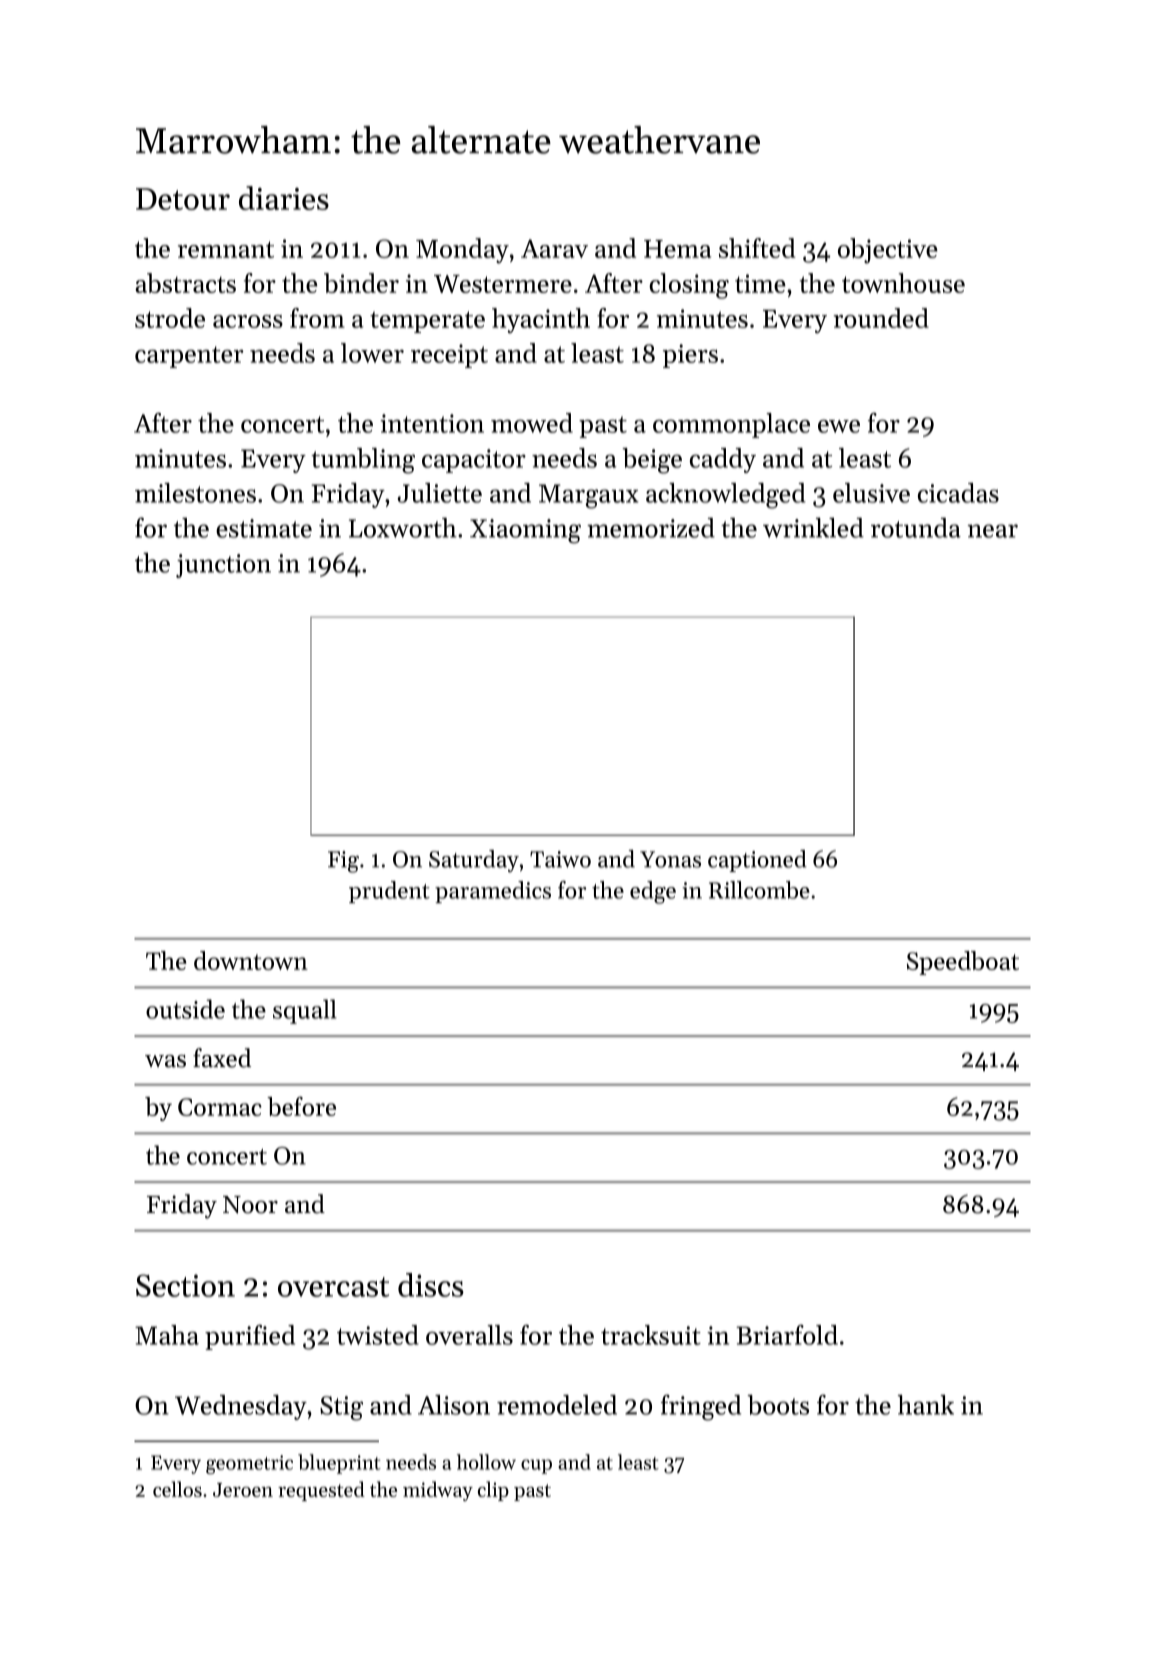 This screenshot has width=1165, height=1654. Describe the element at coordinates (251, 960) in the screenshot. I see `downtown` at that location.
